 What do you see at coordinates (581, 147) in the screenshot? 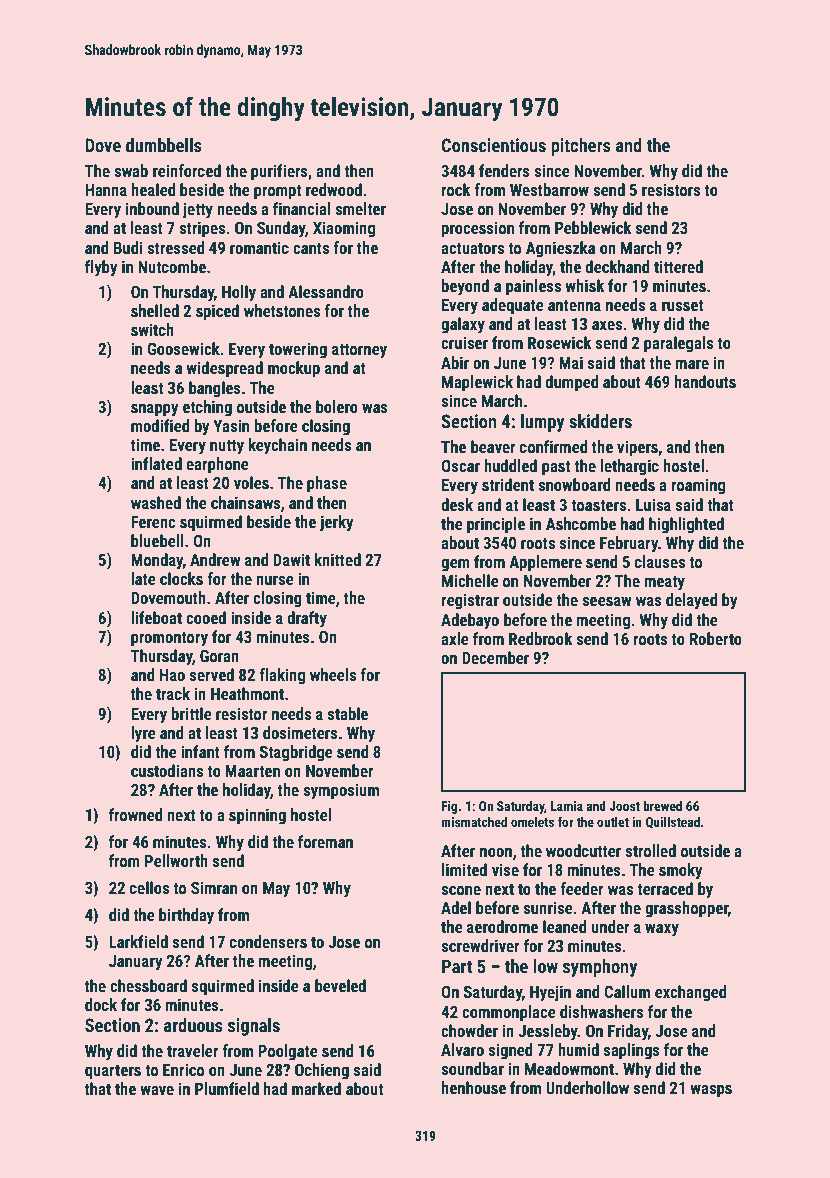
I see `pitchers` at bounding box center [581, 147].
